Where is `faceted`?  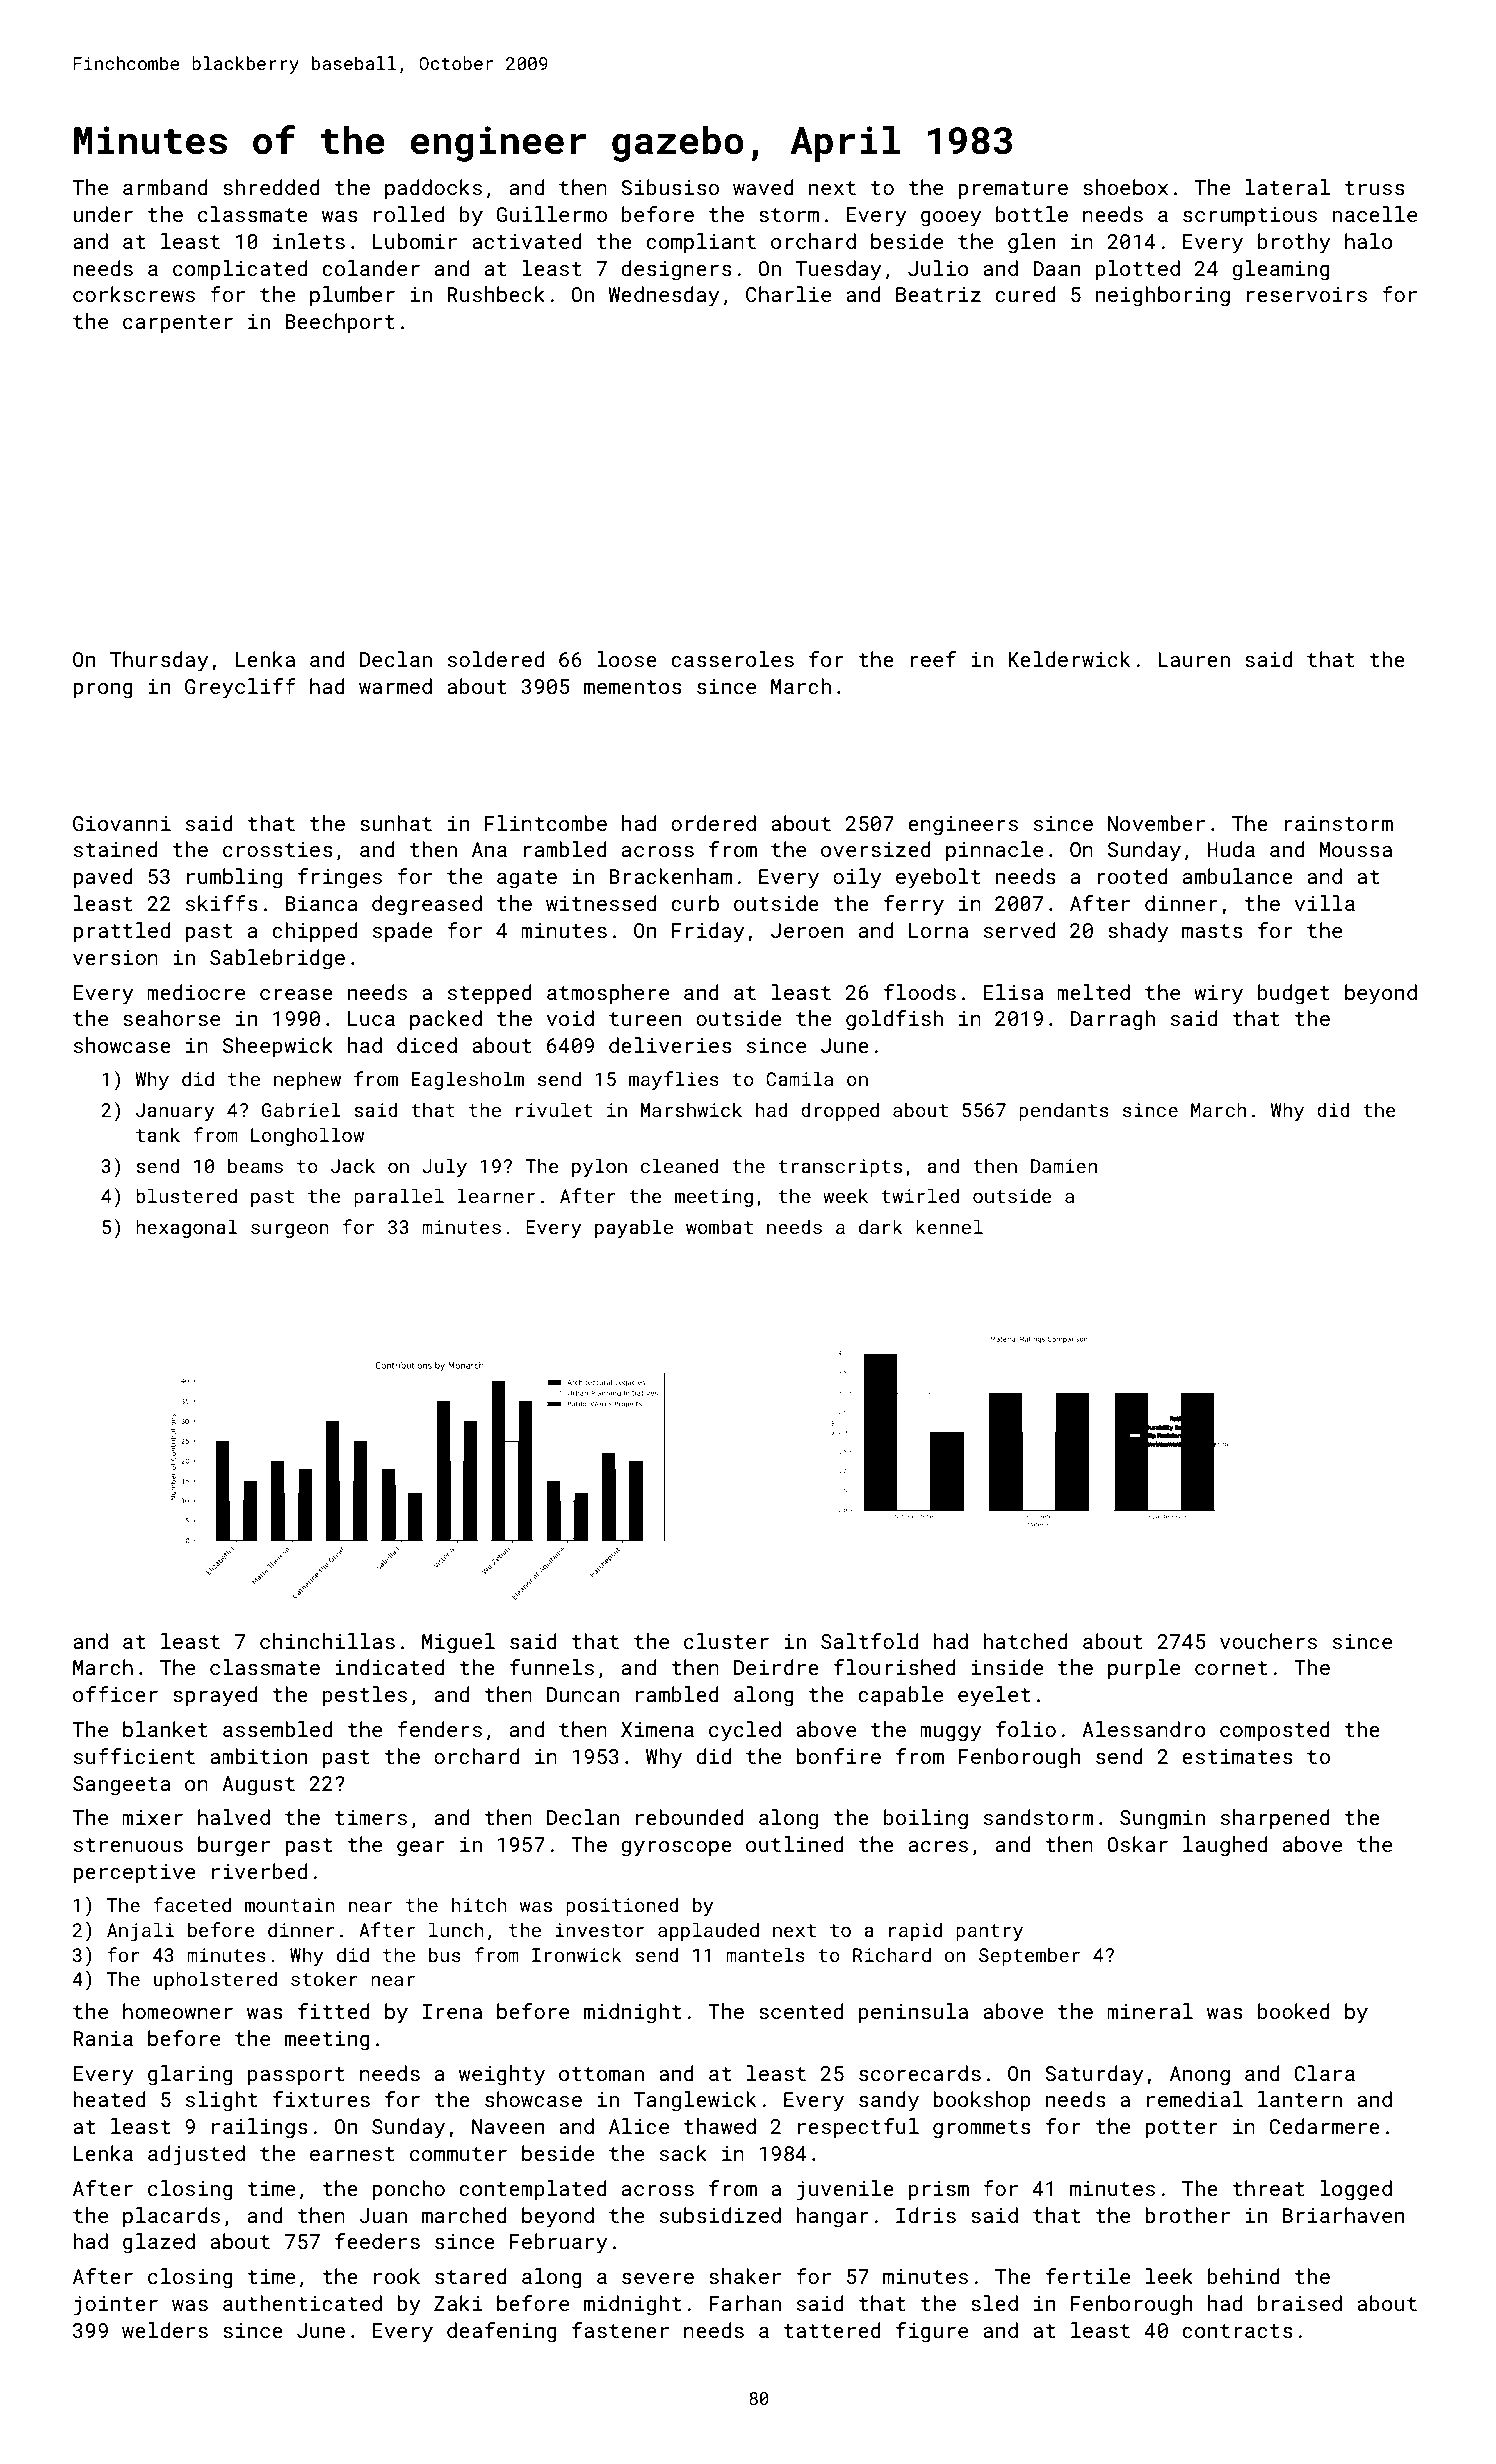 faceted is located at coordinates (192, 1904).
